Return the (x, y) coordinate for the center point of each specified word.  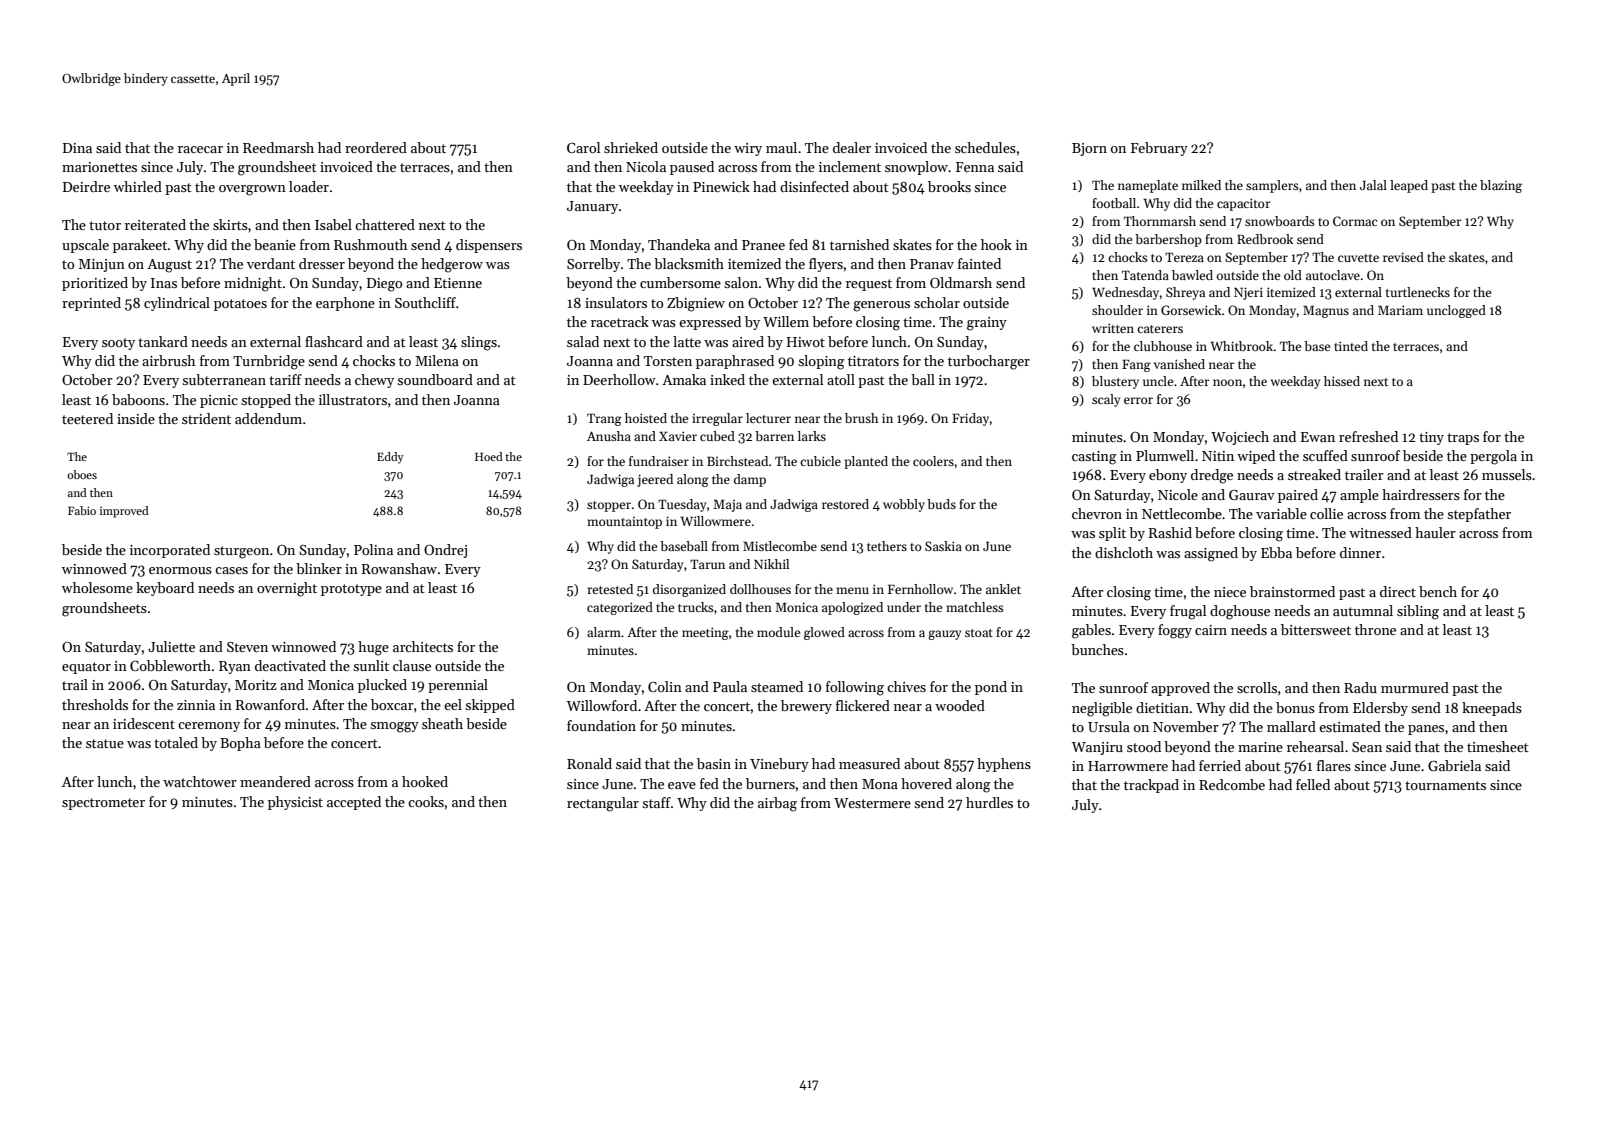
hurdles (989, 802)
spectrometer (103, 804)
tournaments (1445, 785)
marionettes (99, 167)
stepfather (1479, 515)
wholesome (97, 587)
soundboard (435, 379)
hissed (1342, 381)
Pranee (763, 245)
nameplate (1148, 186)
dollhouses (760, 589)
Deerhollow (619, 379)
